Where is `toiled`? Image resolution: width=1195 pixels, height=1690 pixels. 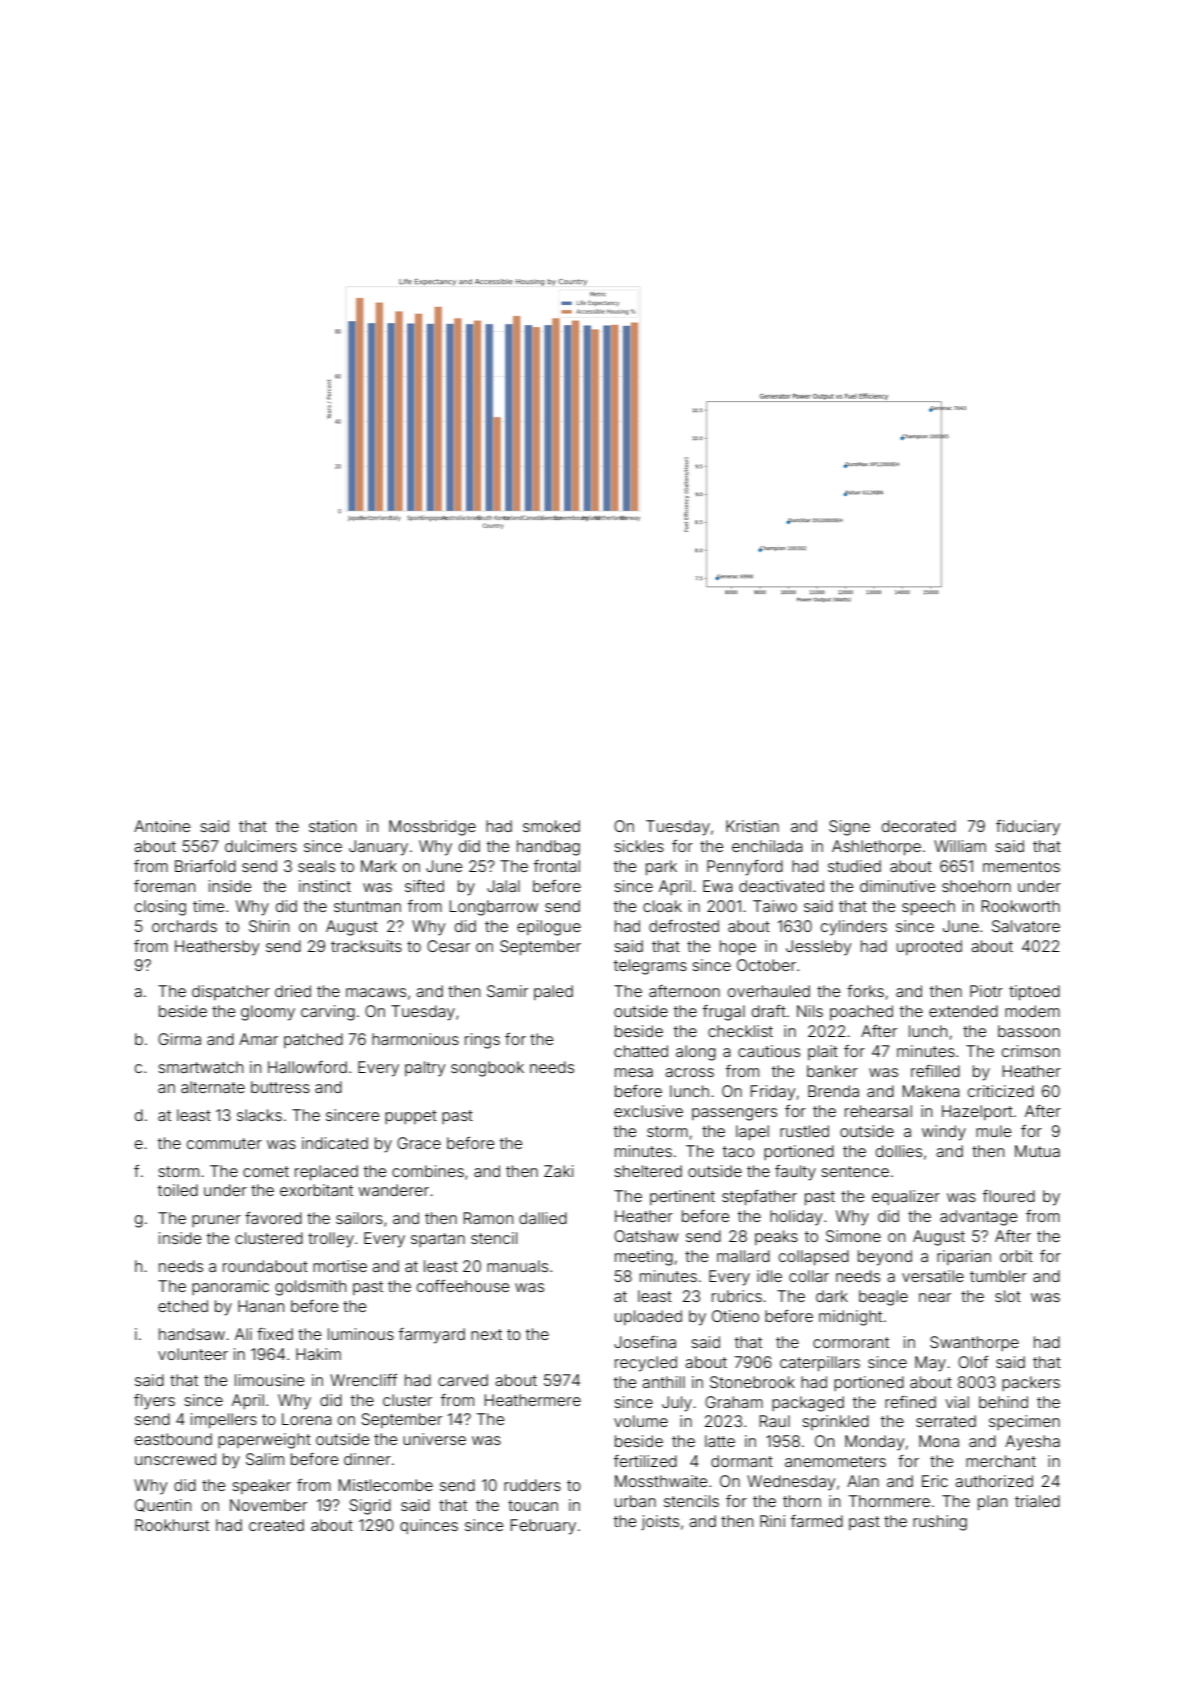 toiled is located at coordinates (178, 1190).
